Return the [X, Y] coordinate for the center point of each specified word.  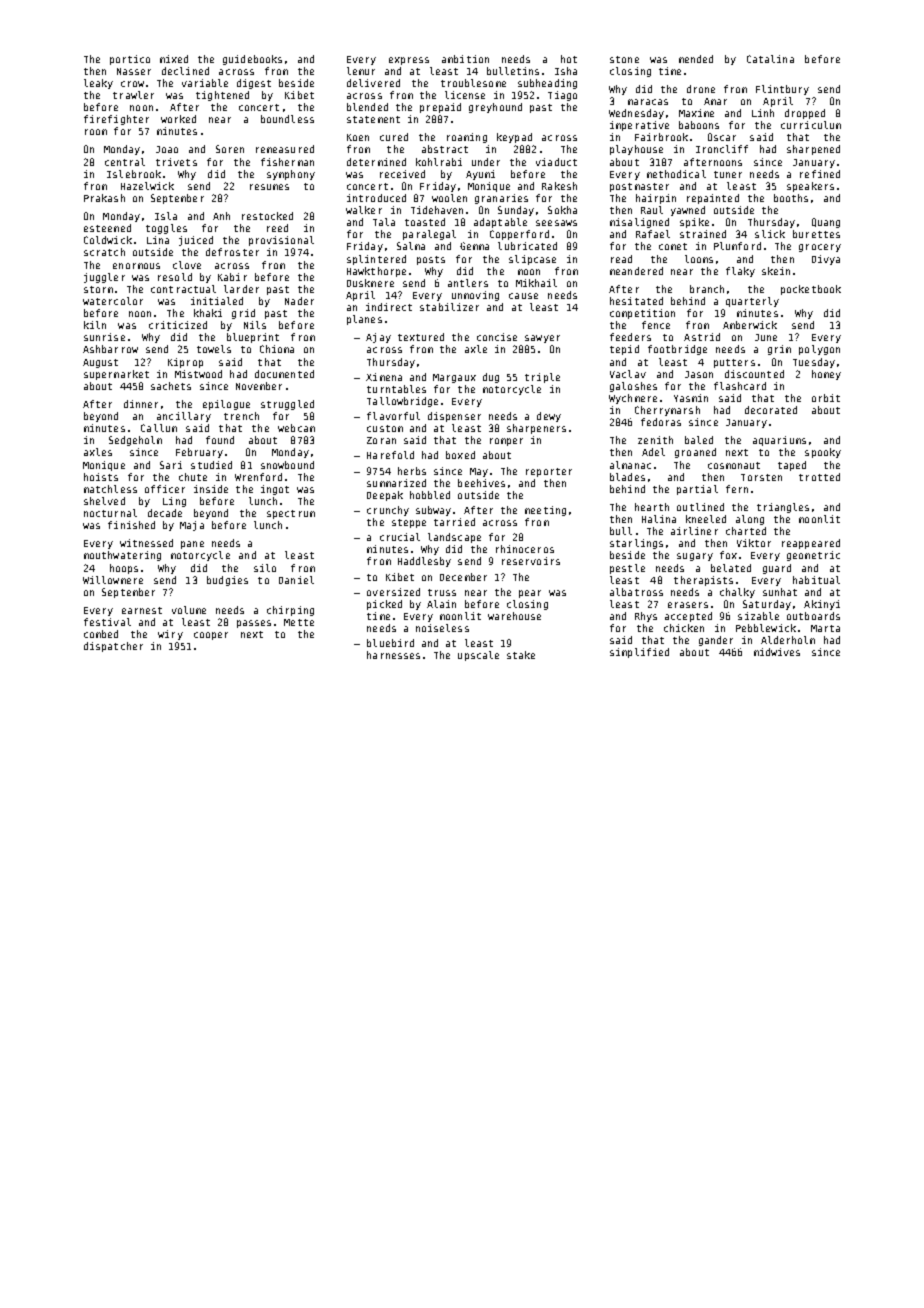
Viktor [754, 543]
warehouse [514, 616]
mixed [174, 59]
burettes [816, 234]
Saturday [767, 605]
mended [696, 59]
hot [569, 59]
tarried [454, 522]
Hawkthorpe [376, 272]
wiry [170, 635]
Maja [192, 526]
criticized [178, 325]
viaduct [556, 162]
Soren [230, 149]
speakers [810, 187]
